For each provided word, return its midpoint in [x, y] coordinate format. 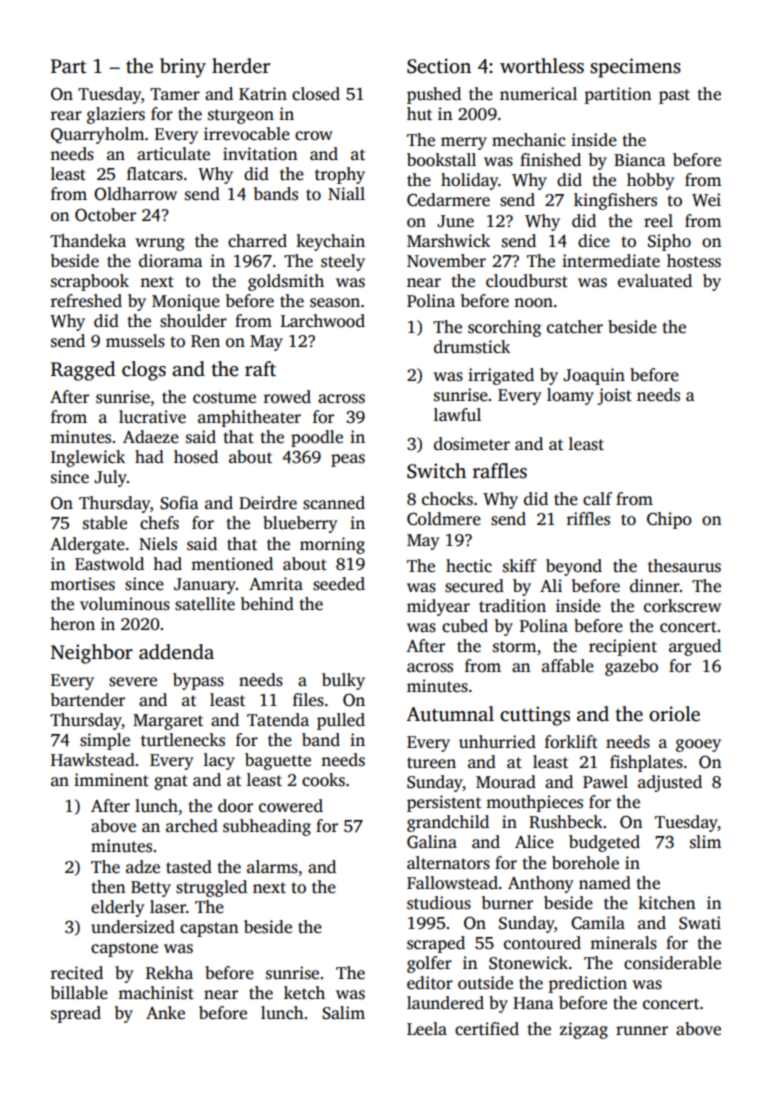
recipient [623, 647]
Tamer [175, 94]
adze [143, 867]
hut [419, 113]
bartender [88, 700]
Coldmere [444, 519]
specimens [635, 68]
